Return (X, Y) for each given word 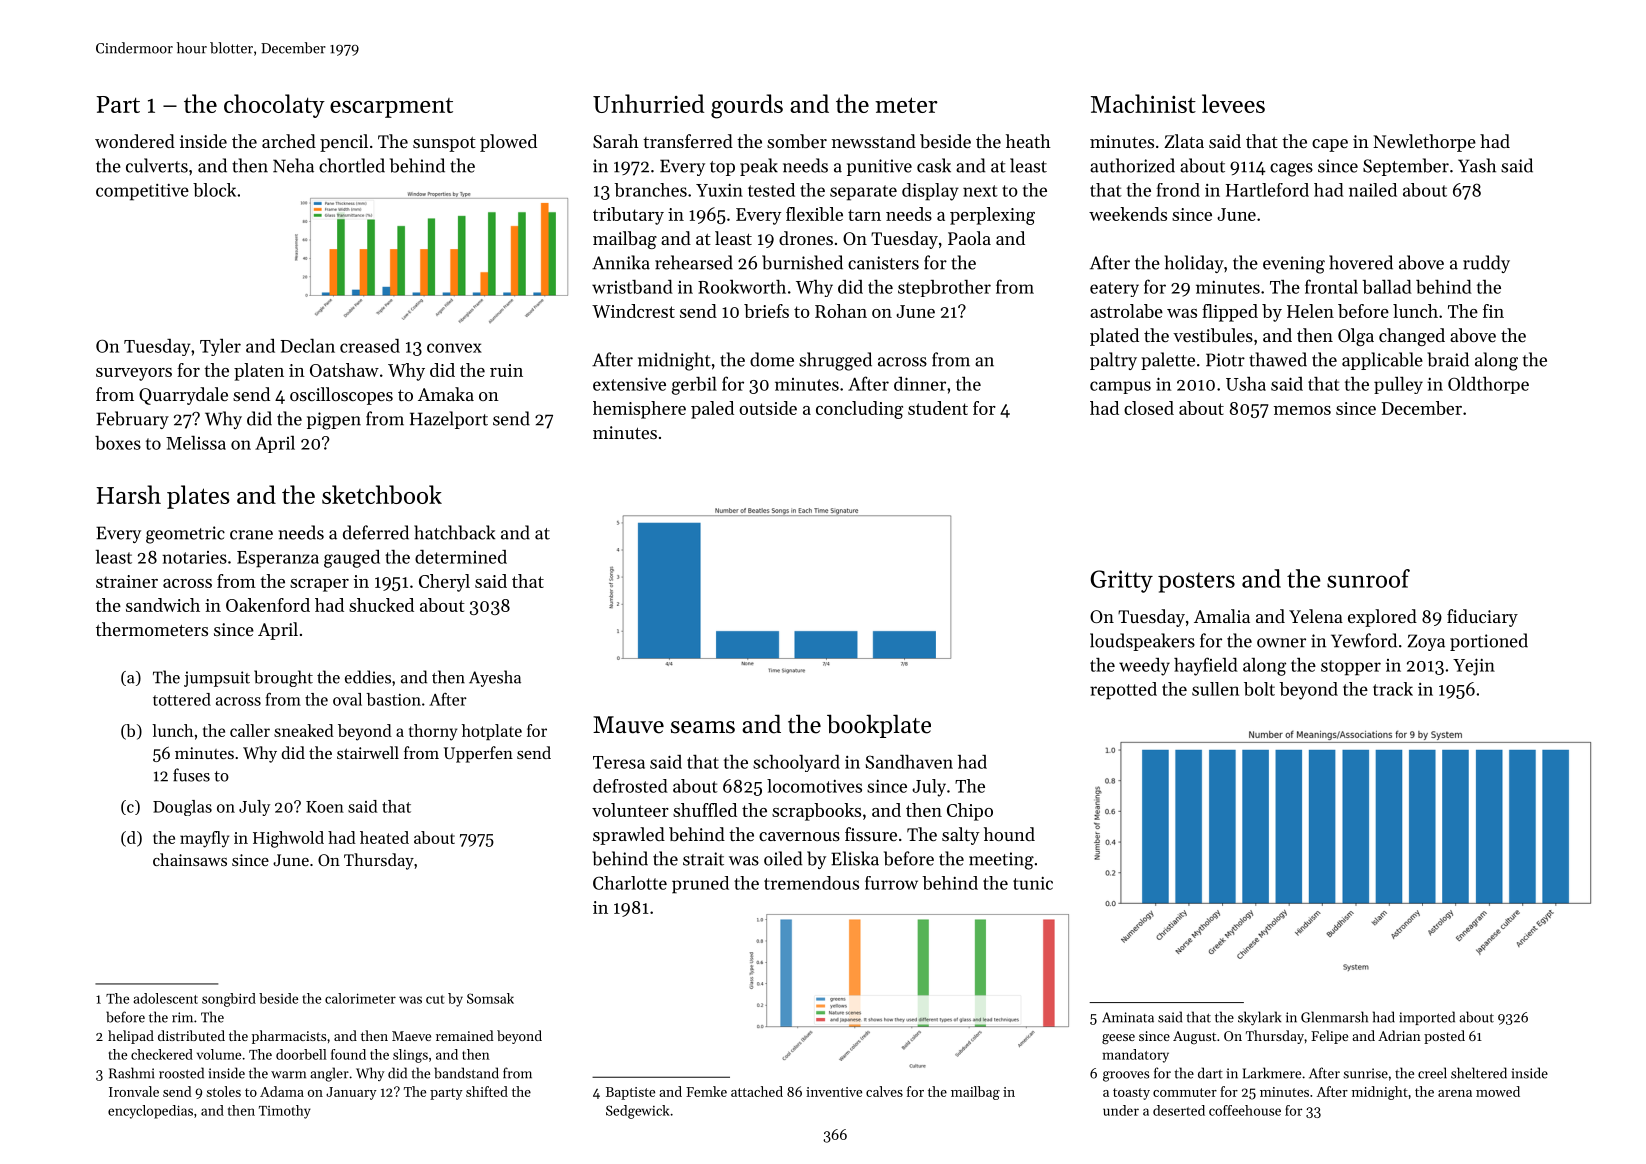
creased (370, 346)
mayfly (204, 839)
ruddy (1486, 264)
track (1393, 689)
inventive (834, 1092)
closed (1149, 408)
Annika (621, 262)
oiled (783, 858)
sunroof (1368, 578)
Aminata (1128, 1017)
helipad (131, 1037)
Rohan (841, 311)
